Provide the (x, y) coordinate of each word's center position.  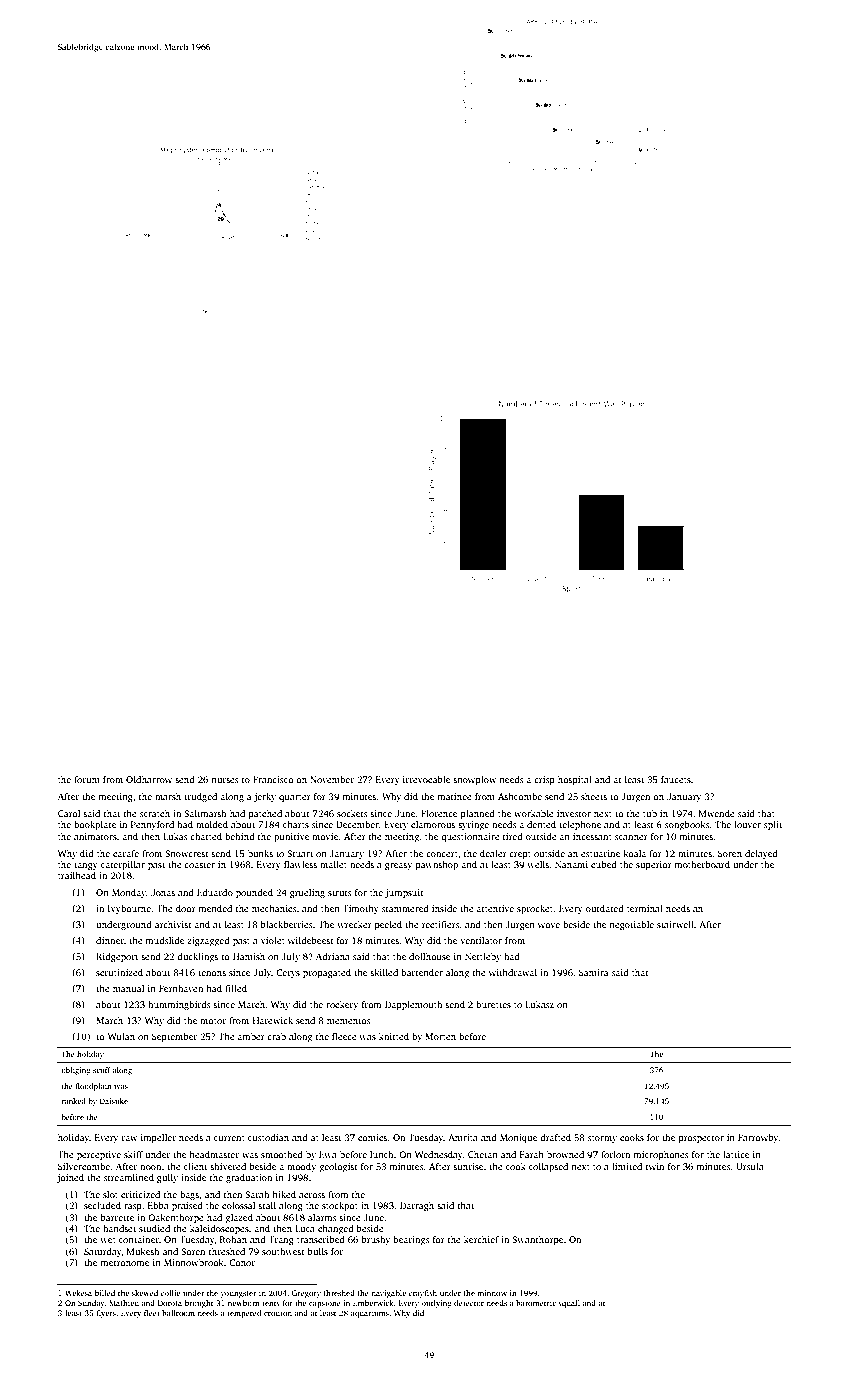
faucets (676, 779)
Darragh (417, 1206)
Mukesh (143, 1251)
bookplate (95, 825)
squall (569, 1304)
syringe (473, 825)
